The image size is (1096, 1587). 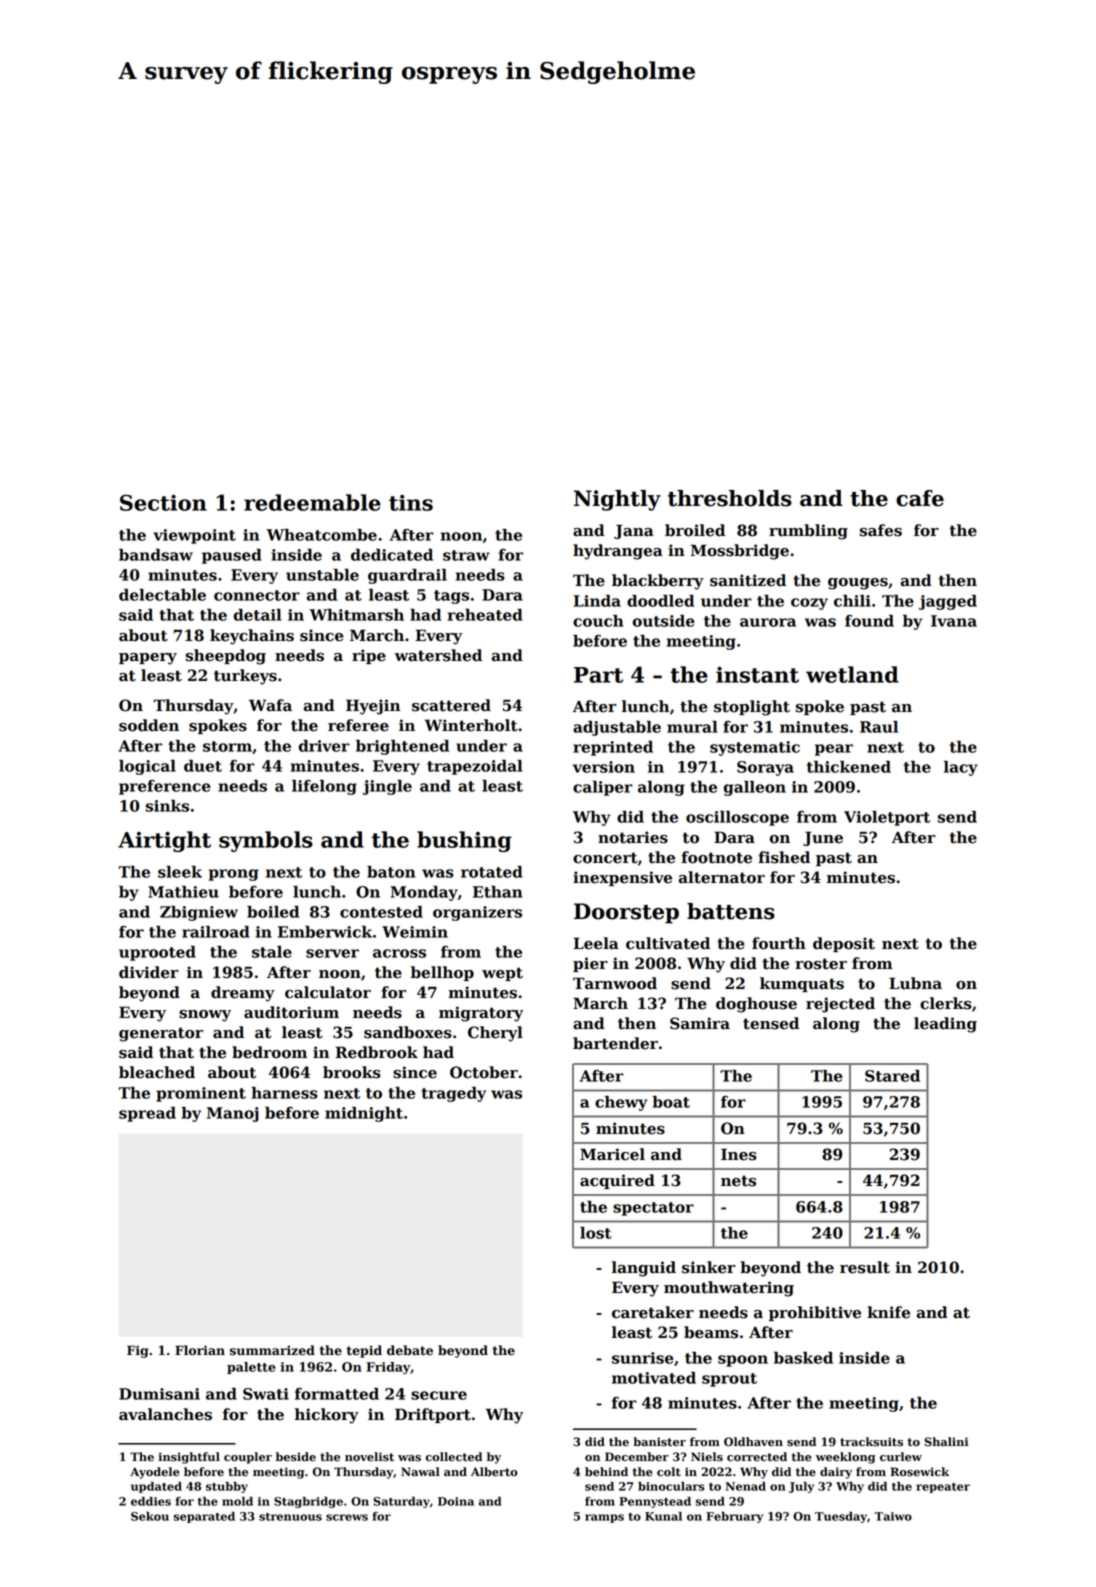 I want to click on tragedy, so click(x=453, y=1094).
